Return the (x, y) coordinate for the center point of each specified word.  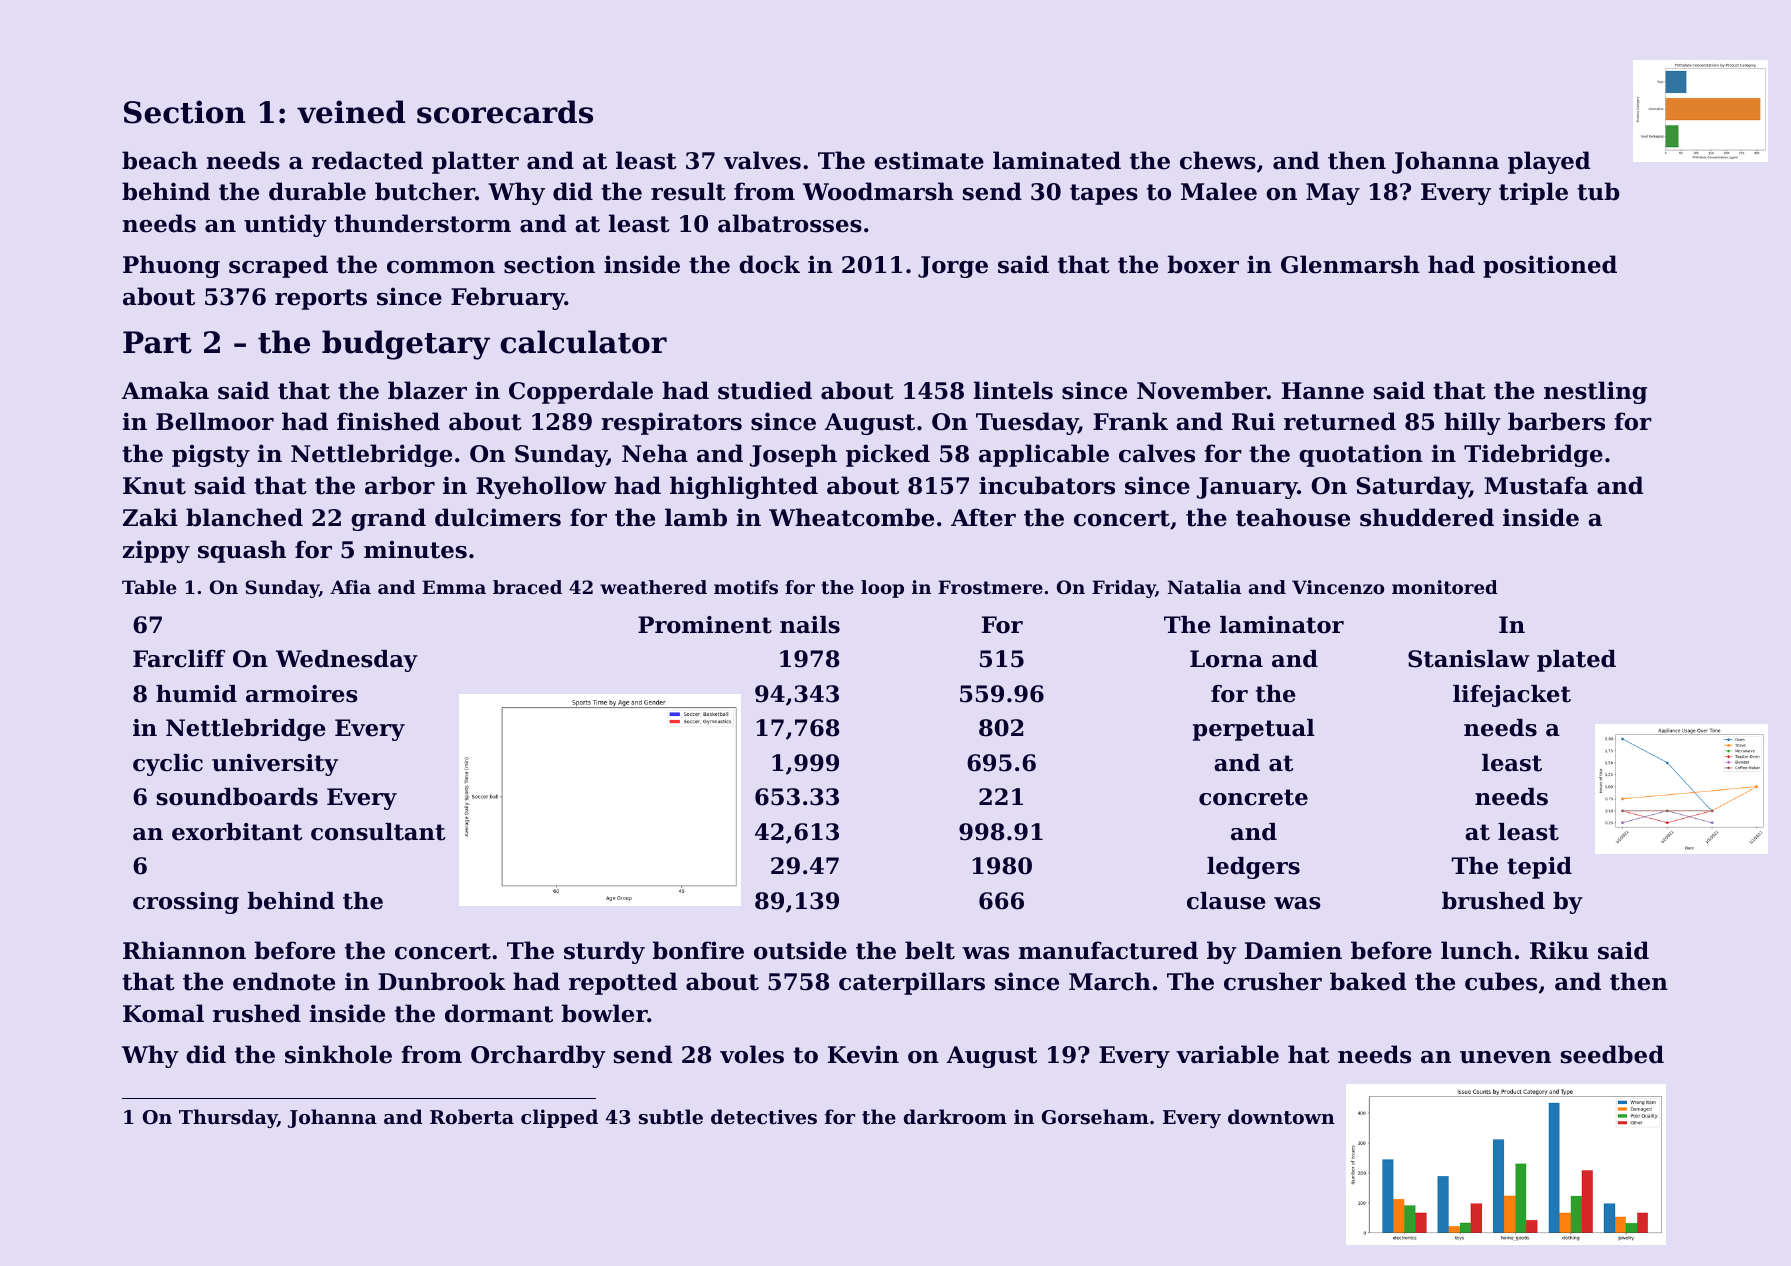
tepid (1539, 868)
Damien (1293, 950)
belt (930, 950)
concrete (1253, 797)
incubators (1047, 485)
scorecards (505, 112)
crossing (186, 903)
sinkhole (338, 1054)
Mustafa (1536, 485)
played (1549, 162)
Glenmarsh (1350, 264)
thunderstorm (422, 223)
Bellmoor (215, 421)
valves (762, 160)
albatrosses (790, 223)
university (275, 765)
